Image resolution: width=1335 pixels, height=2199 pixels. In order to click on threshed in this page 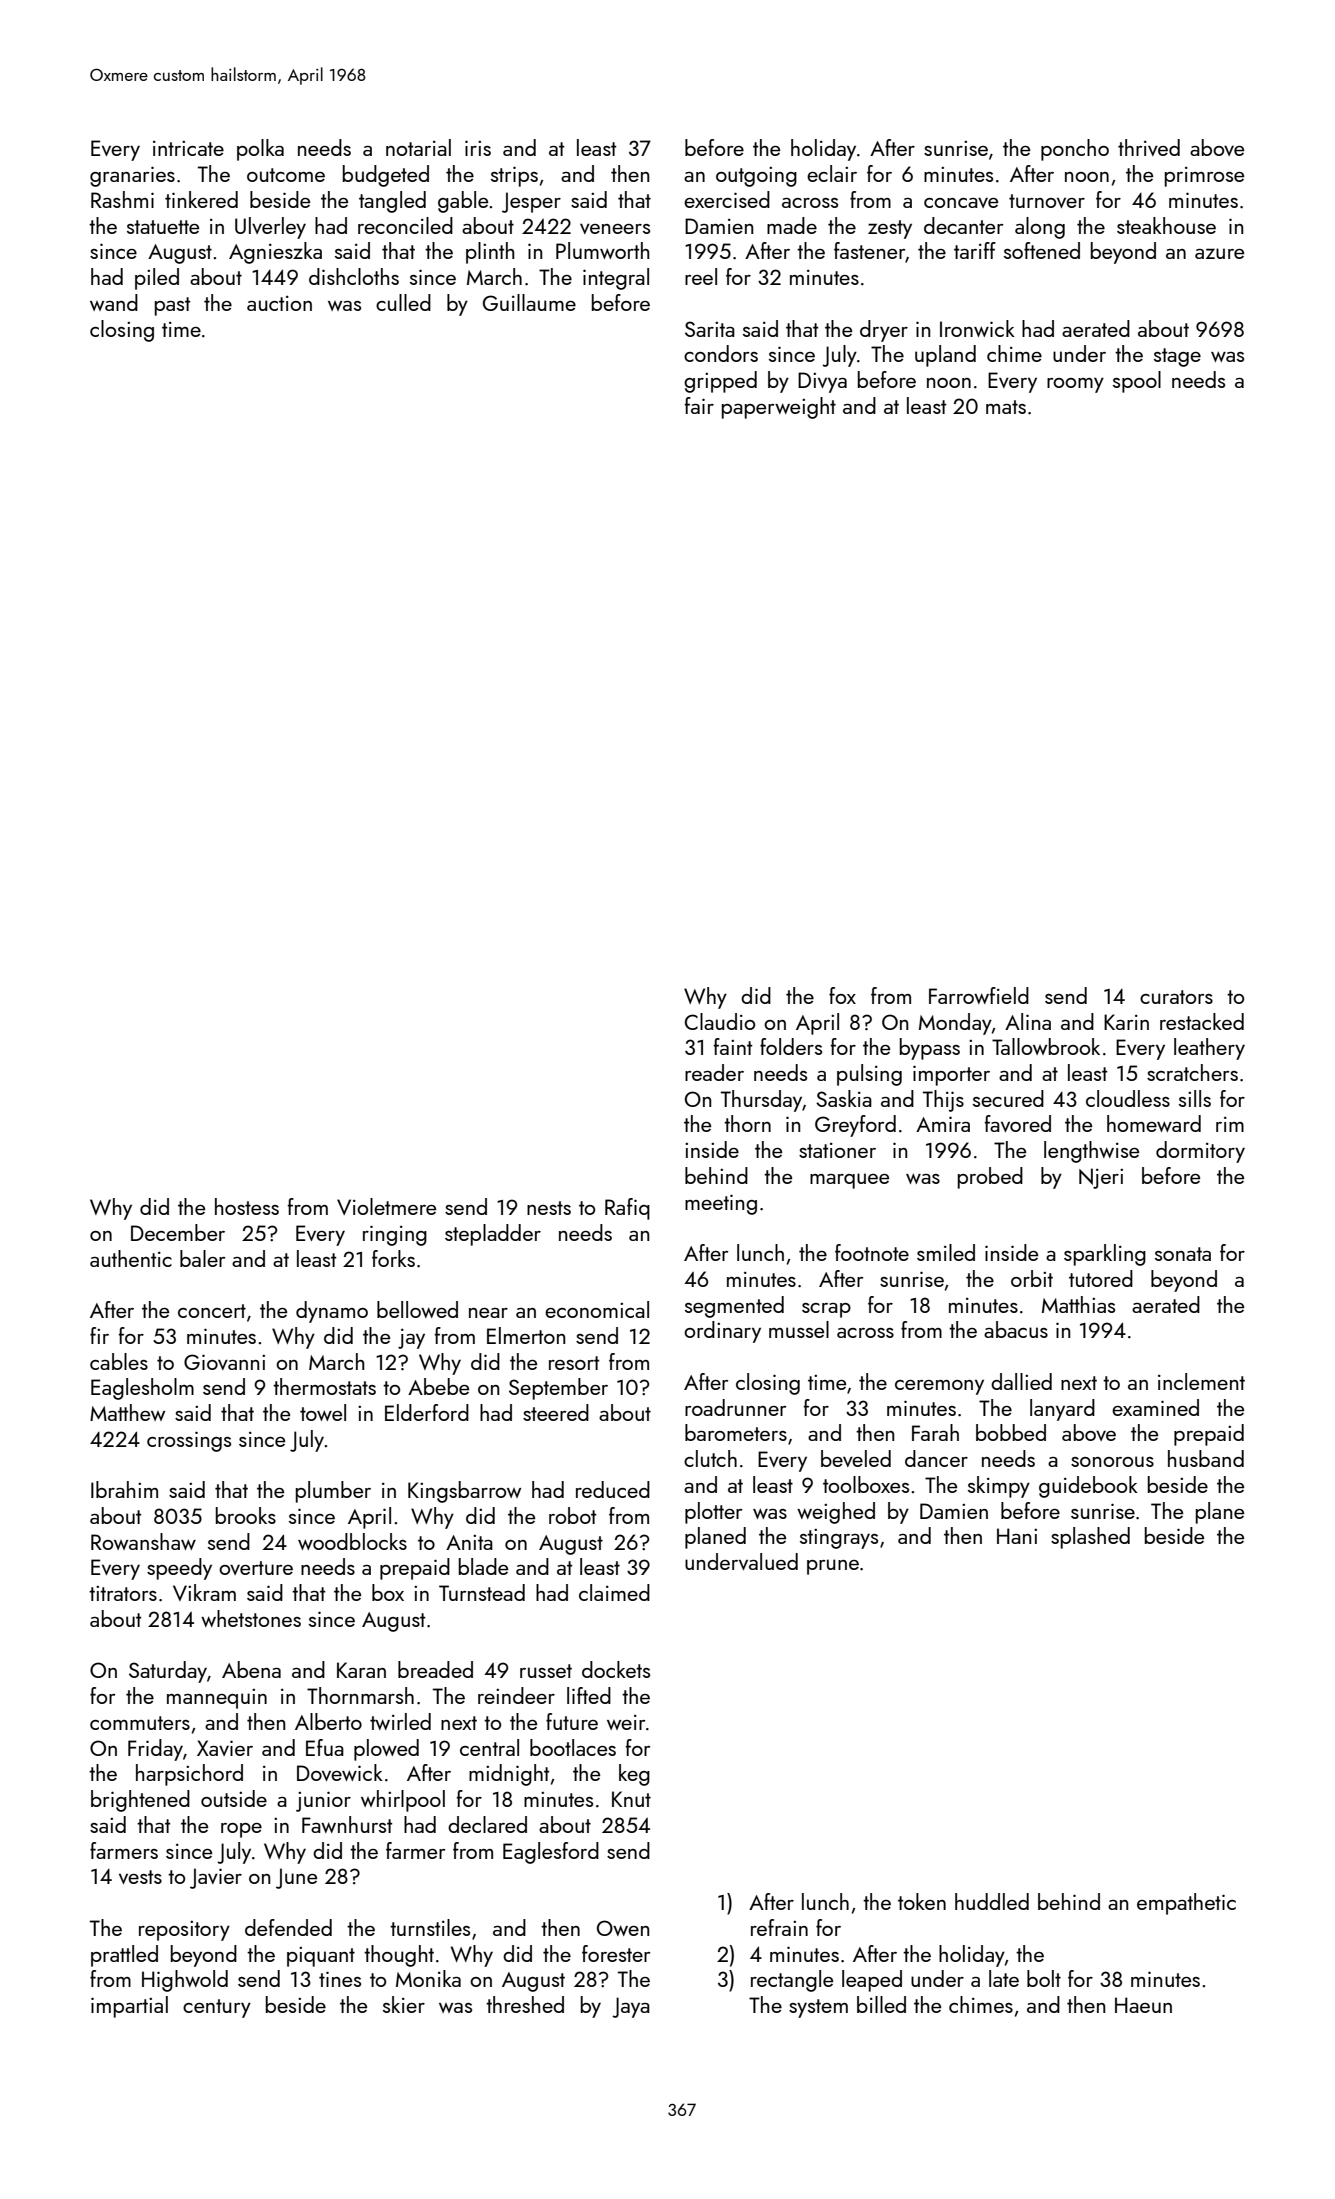, I will do `click(525, 2004)`.
